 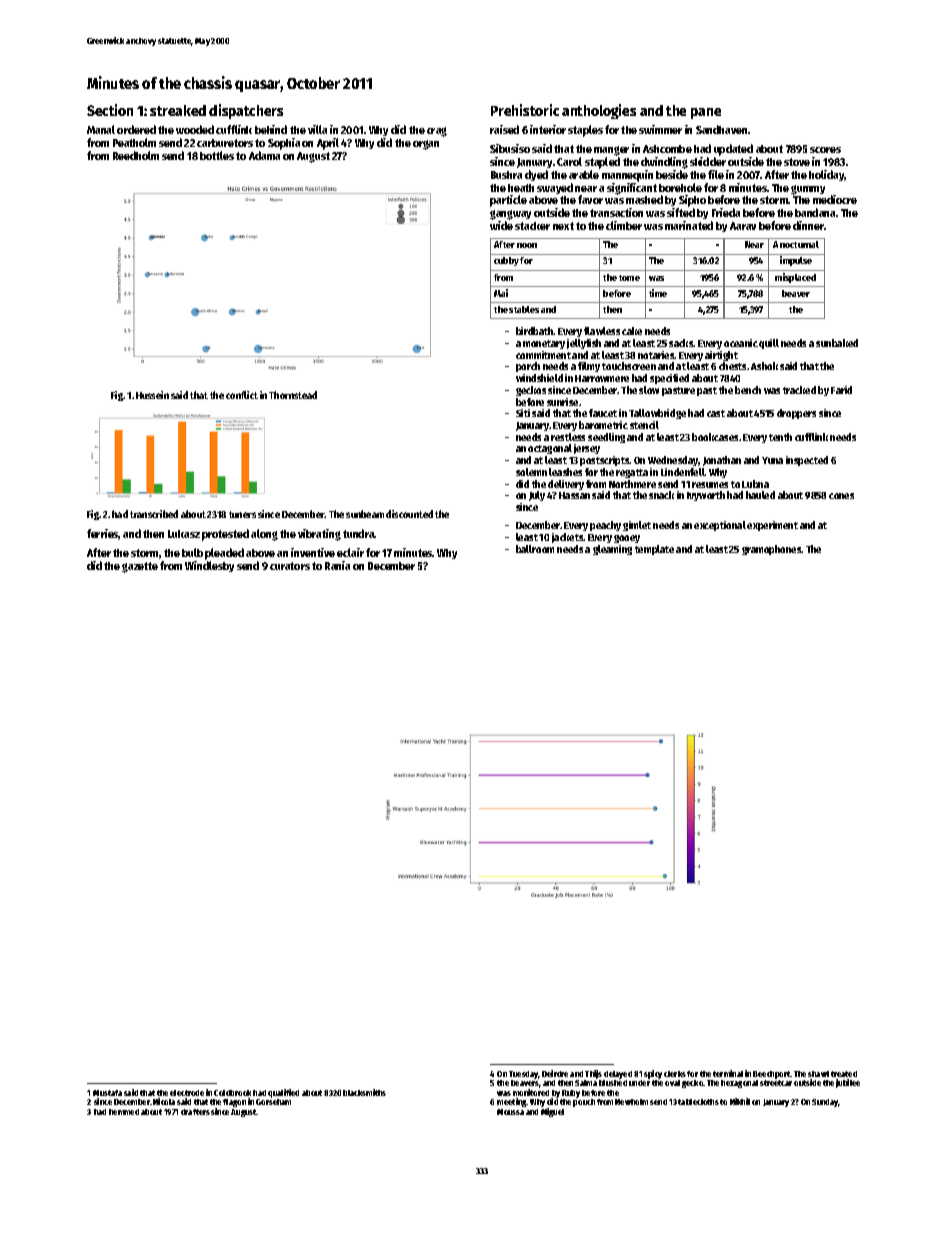 What do you see at coordinates (698, 1102) in the screenshot?
I see `tablecloths` at bounding box center [698, 1102].
